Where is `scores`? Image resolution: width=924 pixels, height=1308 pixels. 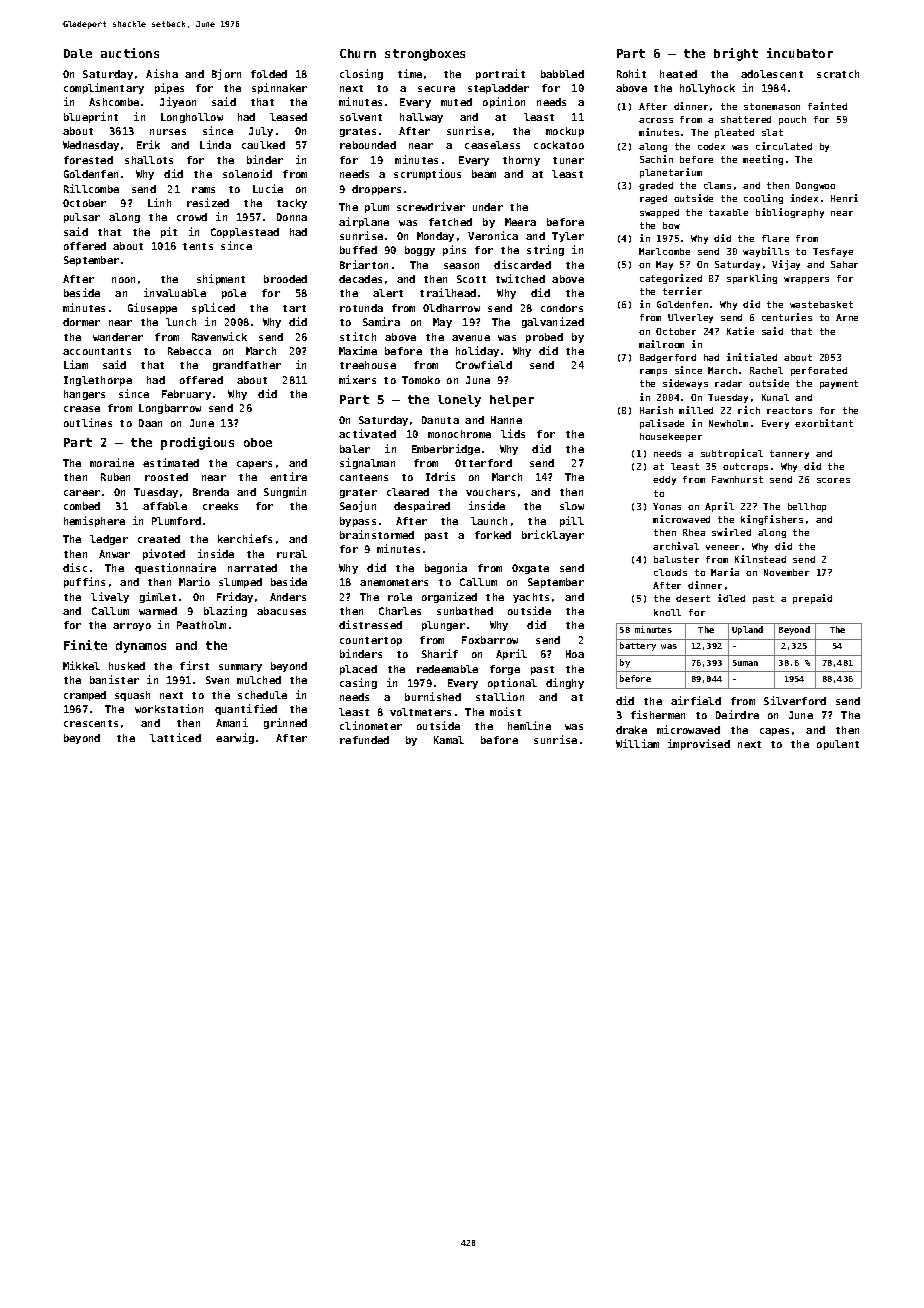
scores is located at coordinates (833, 480).
